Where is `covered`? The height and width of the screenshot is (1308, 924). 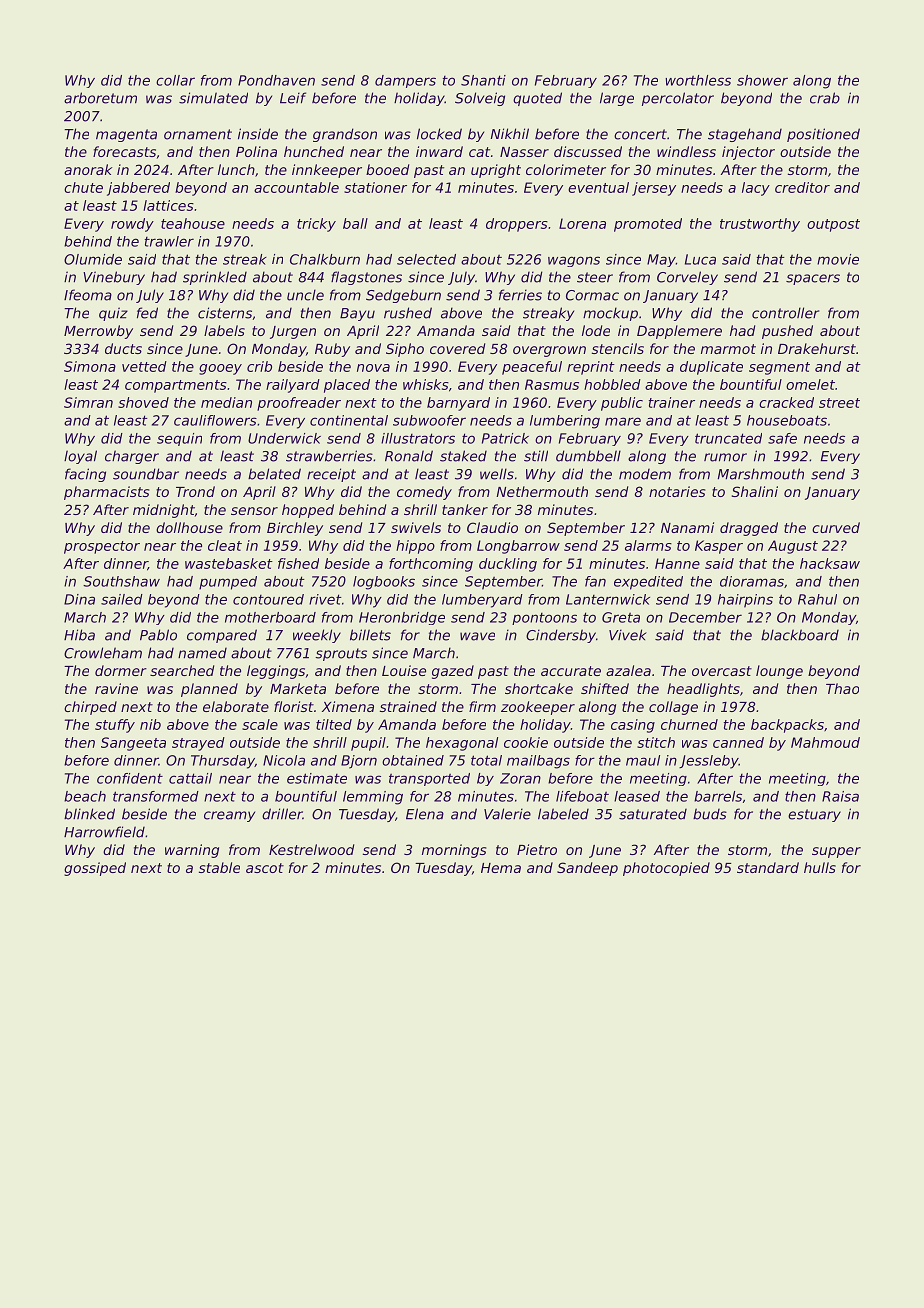
covered is located at coordinates (457, 348).
